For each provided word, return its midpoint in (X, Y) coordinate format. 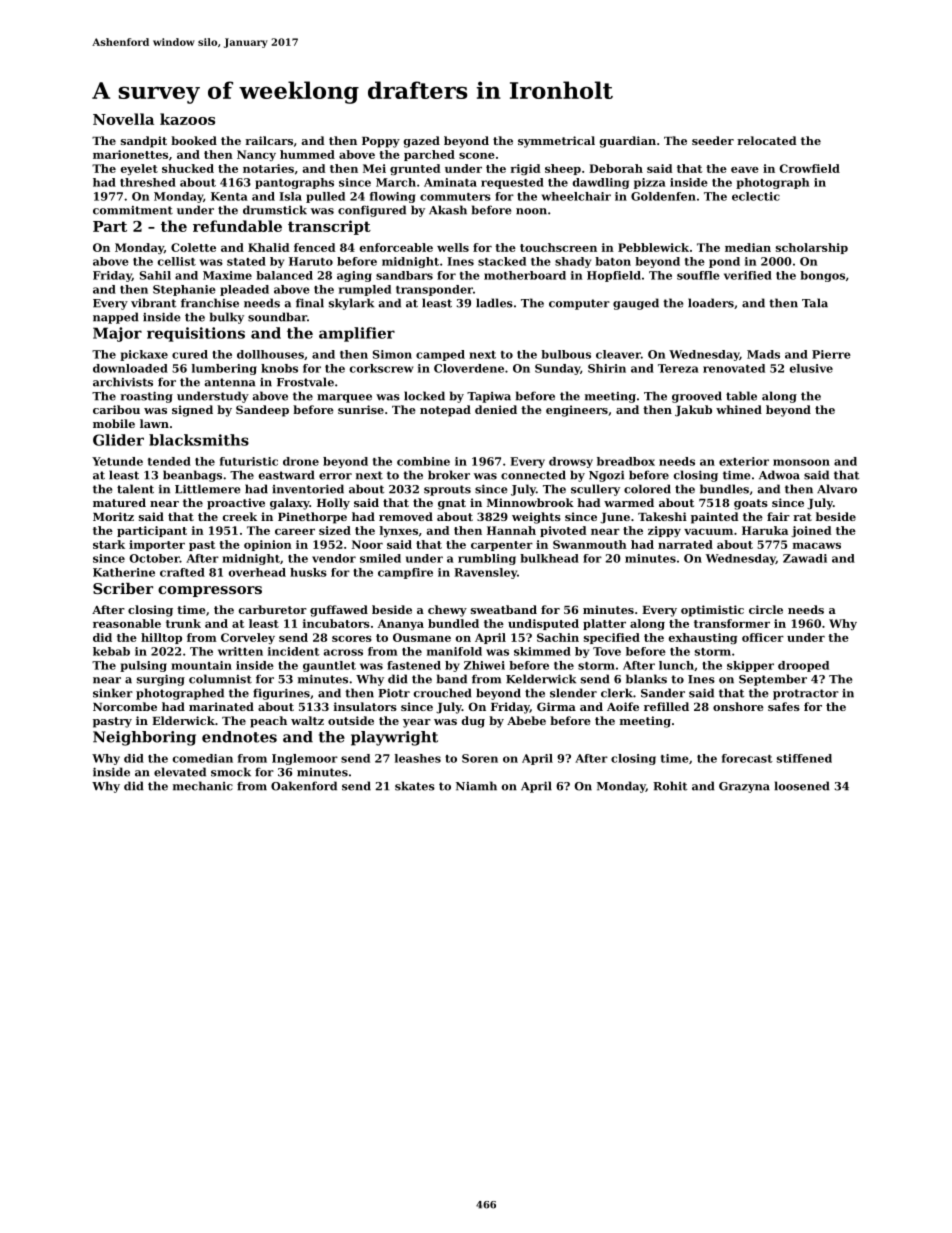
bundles (724, 489)
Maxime (227, 275)
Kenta (229, 196)
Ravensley (485, 573)
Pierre (831, 354)
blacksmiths (199, 440)
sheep (563, 169)
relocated (767, 140)
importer (157, 545)
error (335, 476)
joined (811, 531)
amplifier (357, 334)
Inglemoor (305, 759)
